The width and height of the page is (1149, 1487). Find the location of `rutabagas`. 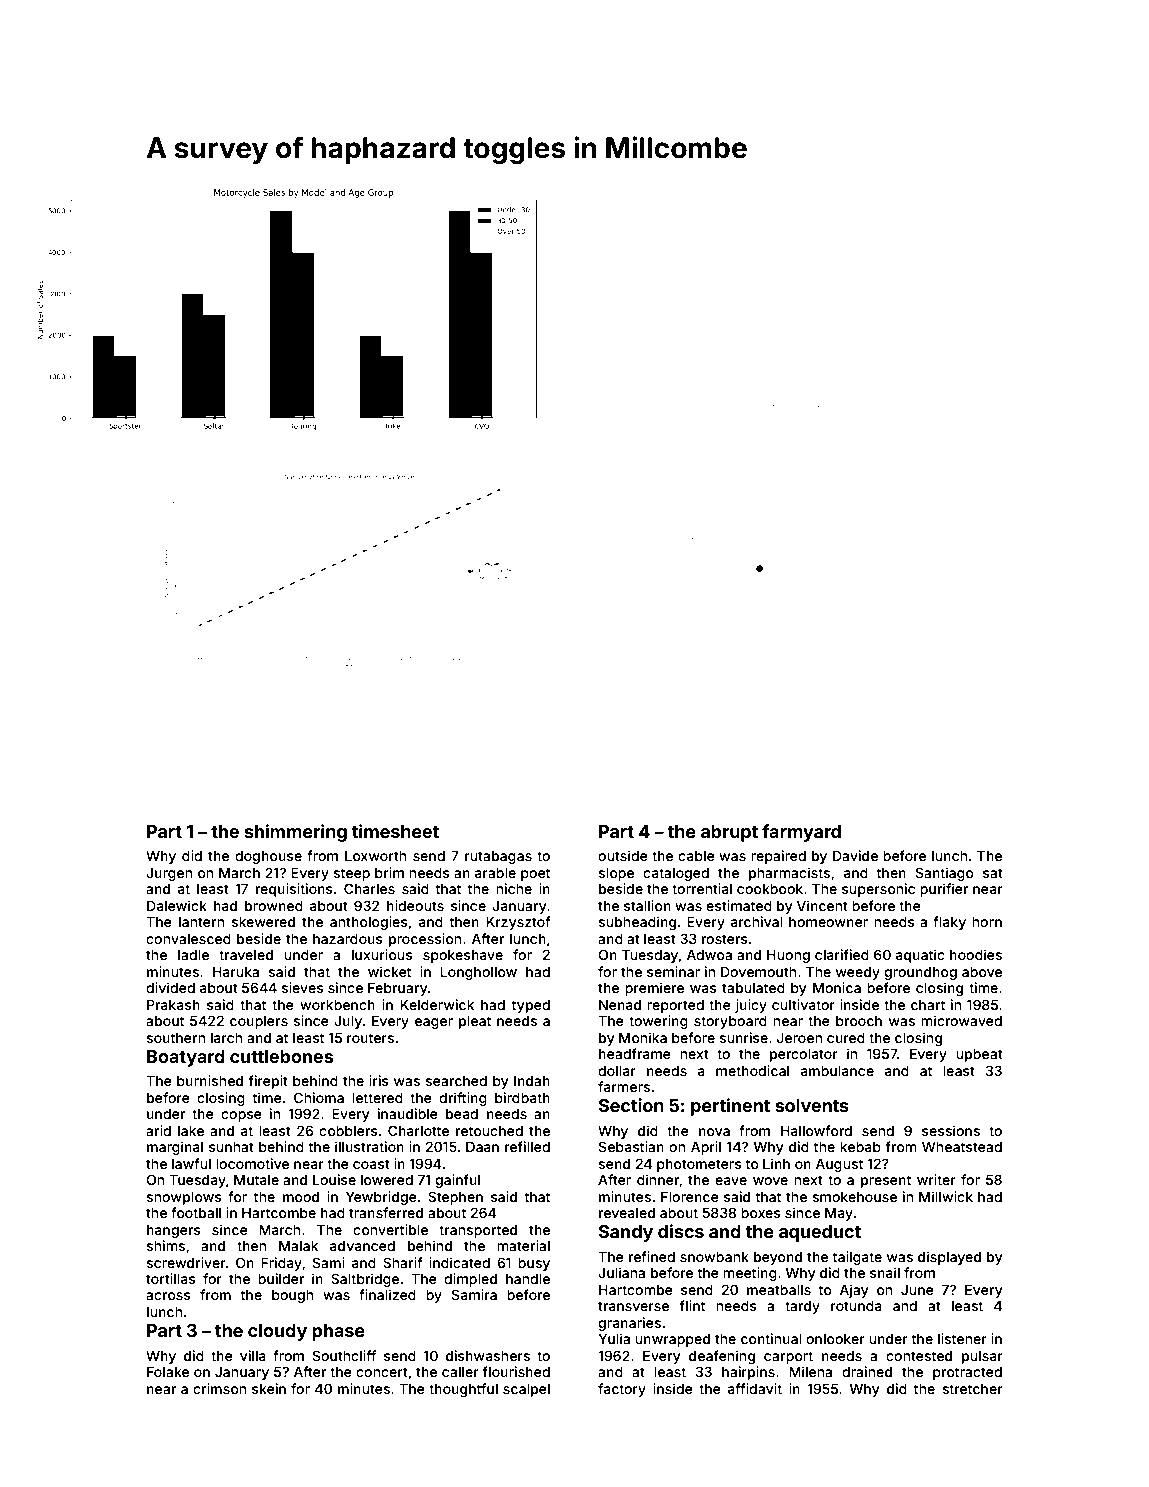

rutabagas is located at coordinates (498, 857).
